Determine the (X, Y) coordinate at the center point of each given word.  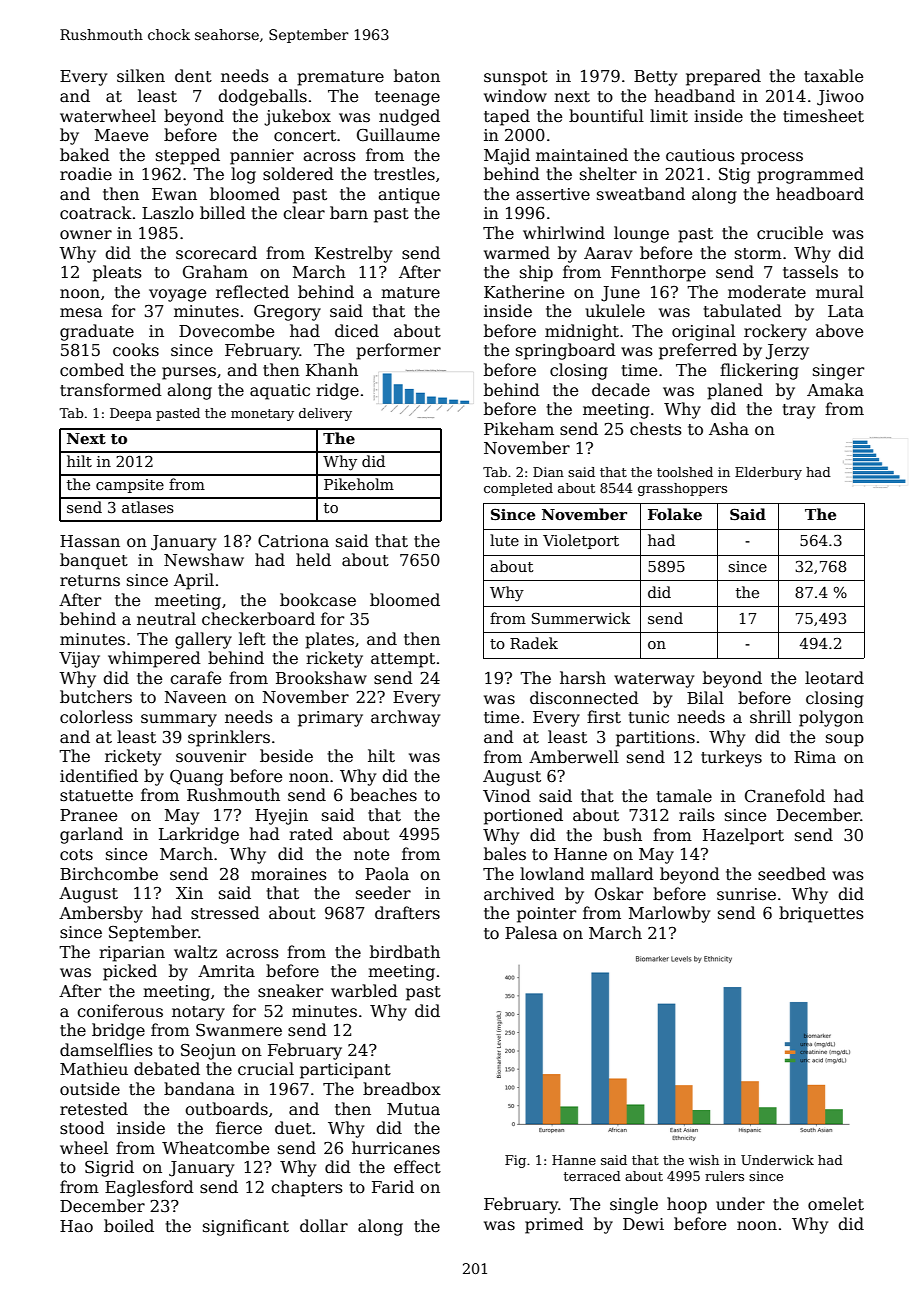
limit (669, 116)
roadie (86, 174)
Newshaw (204, 560)
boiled (129, 1226)
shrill (770, 717)
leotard (834, 677)
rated (311, 833)
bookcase (318, 600)
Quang (196, 778)
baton (417, 75)
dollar (324, 1226)
